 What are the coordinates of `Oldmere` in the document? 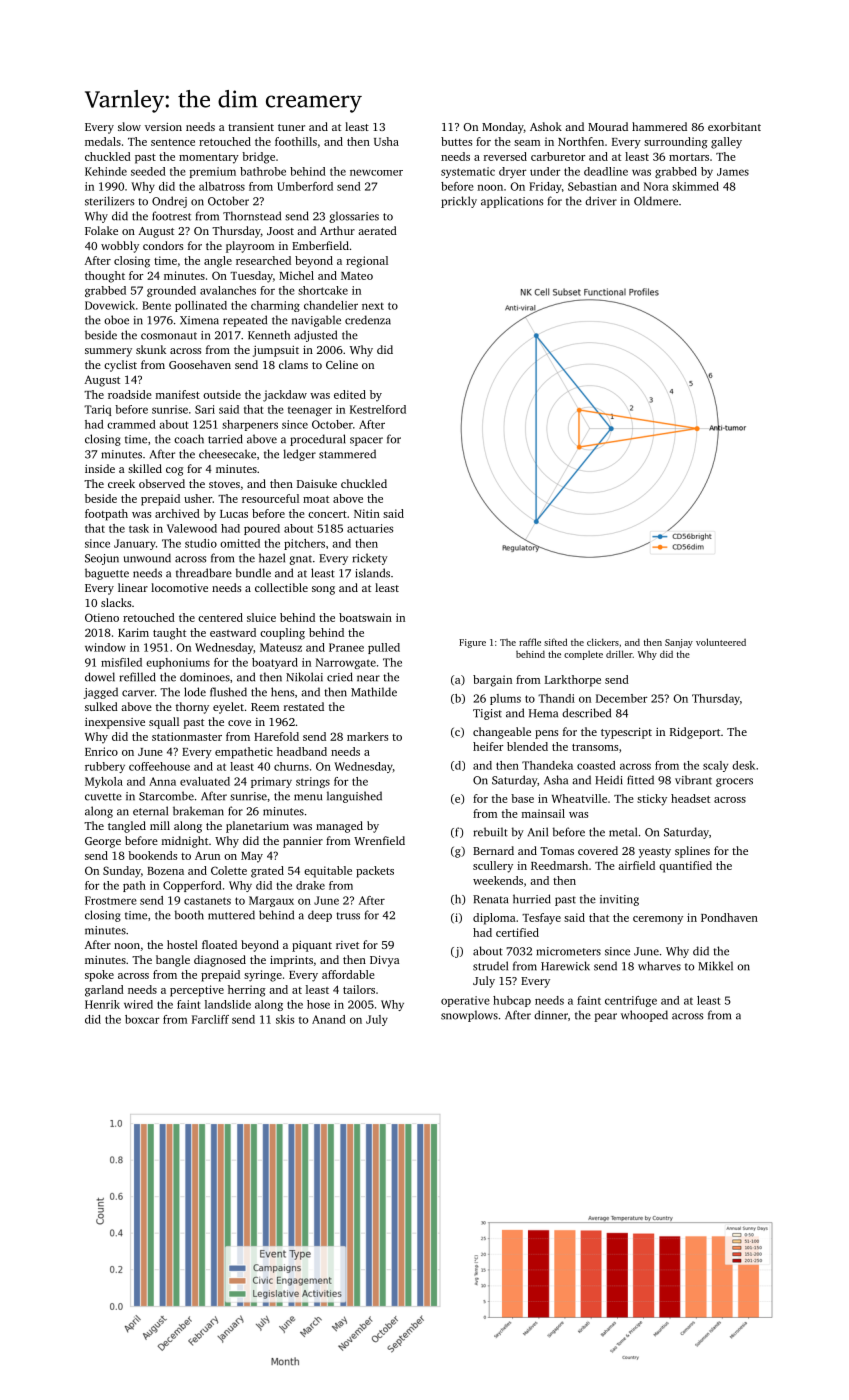 It's located at (656, 201).
